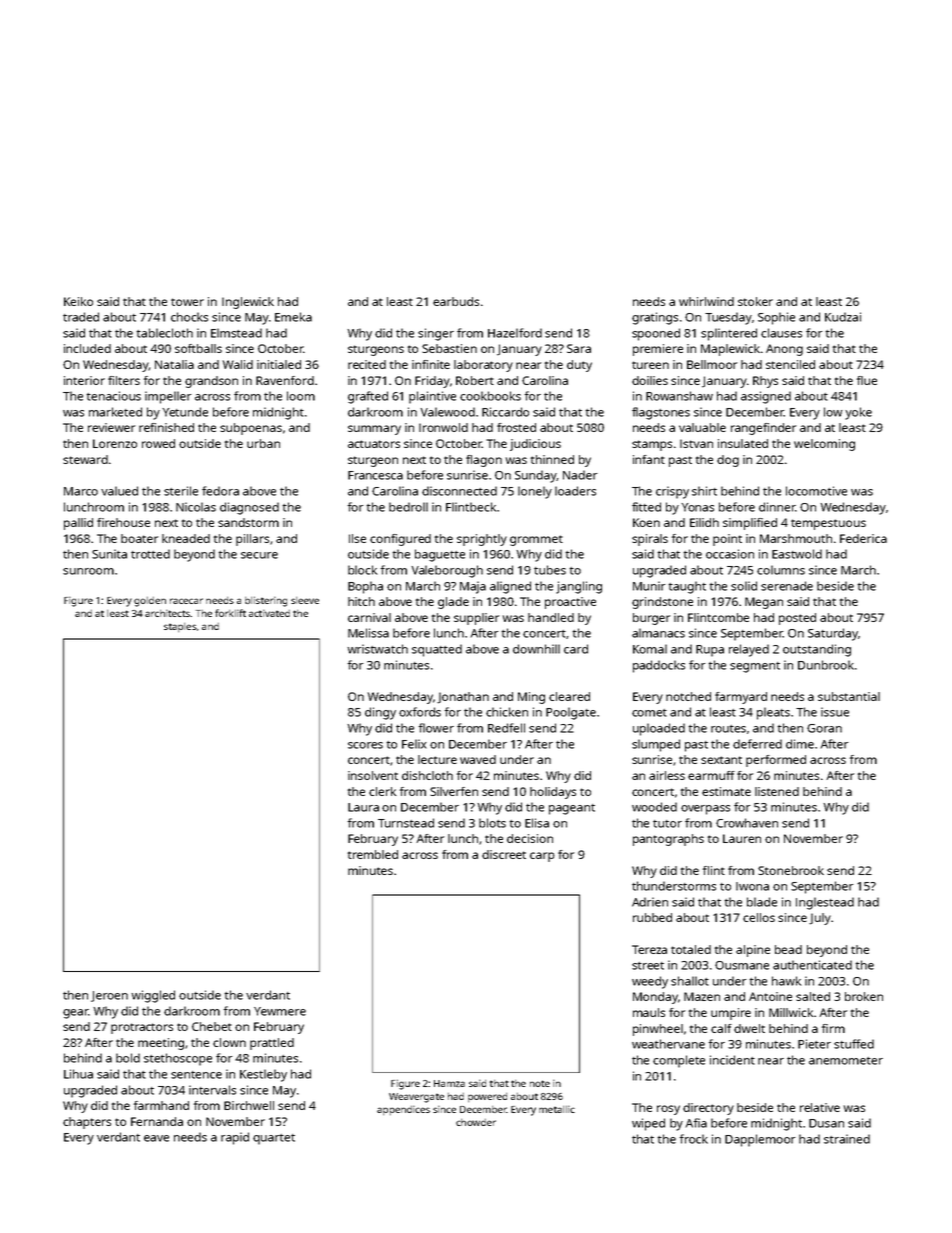 The height and width of the page is (1233, 952). Describe the element at coordinates (87, 1123) in the page. I see `chapters` at that location.
